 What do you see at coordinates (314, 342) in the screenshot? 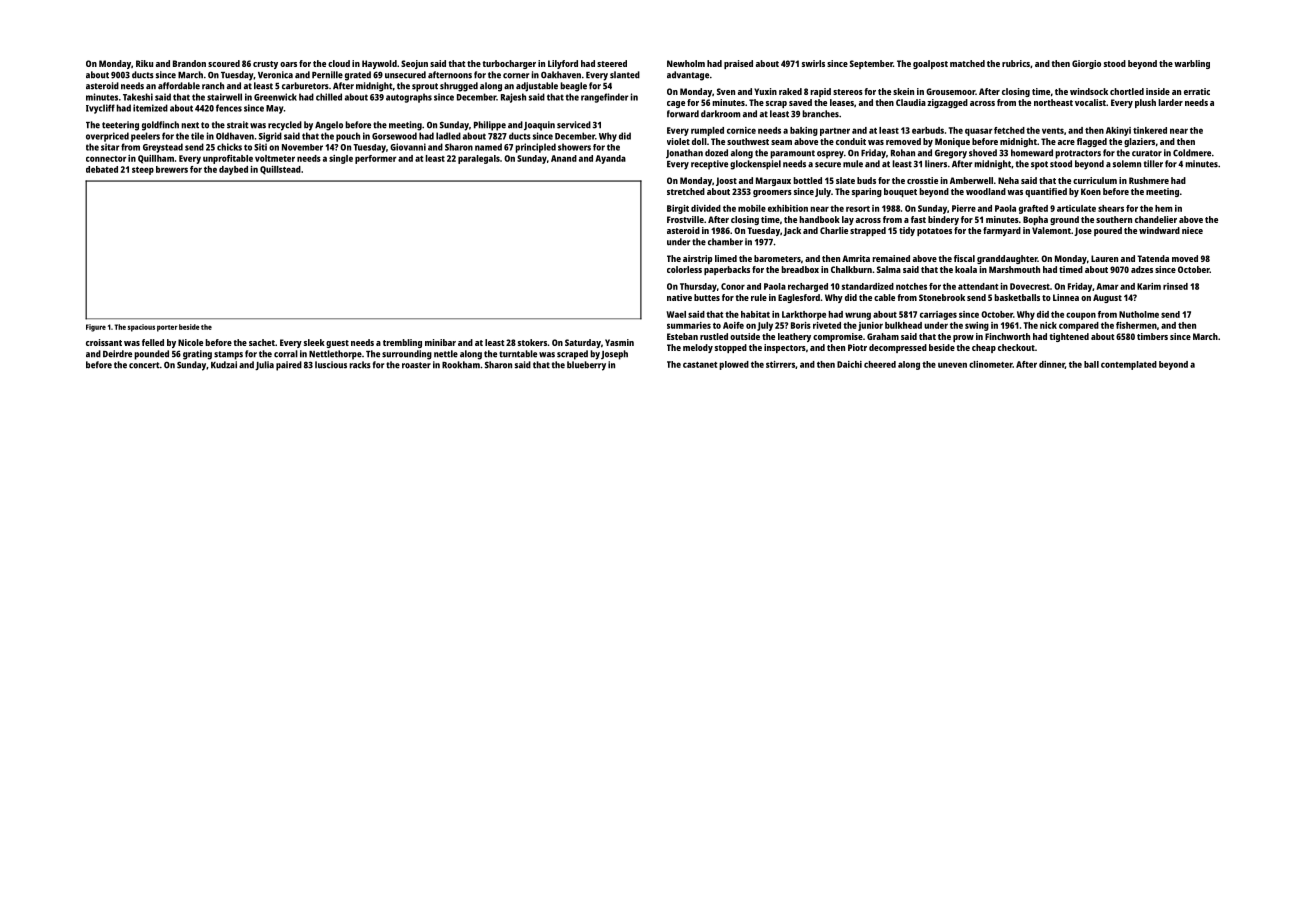
I see `sleek` at bounding box center [314, 342].
